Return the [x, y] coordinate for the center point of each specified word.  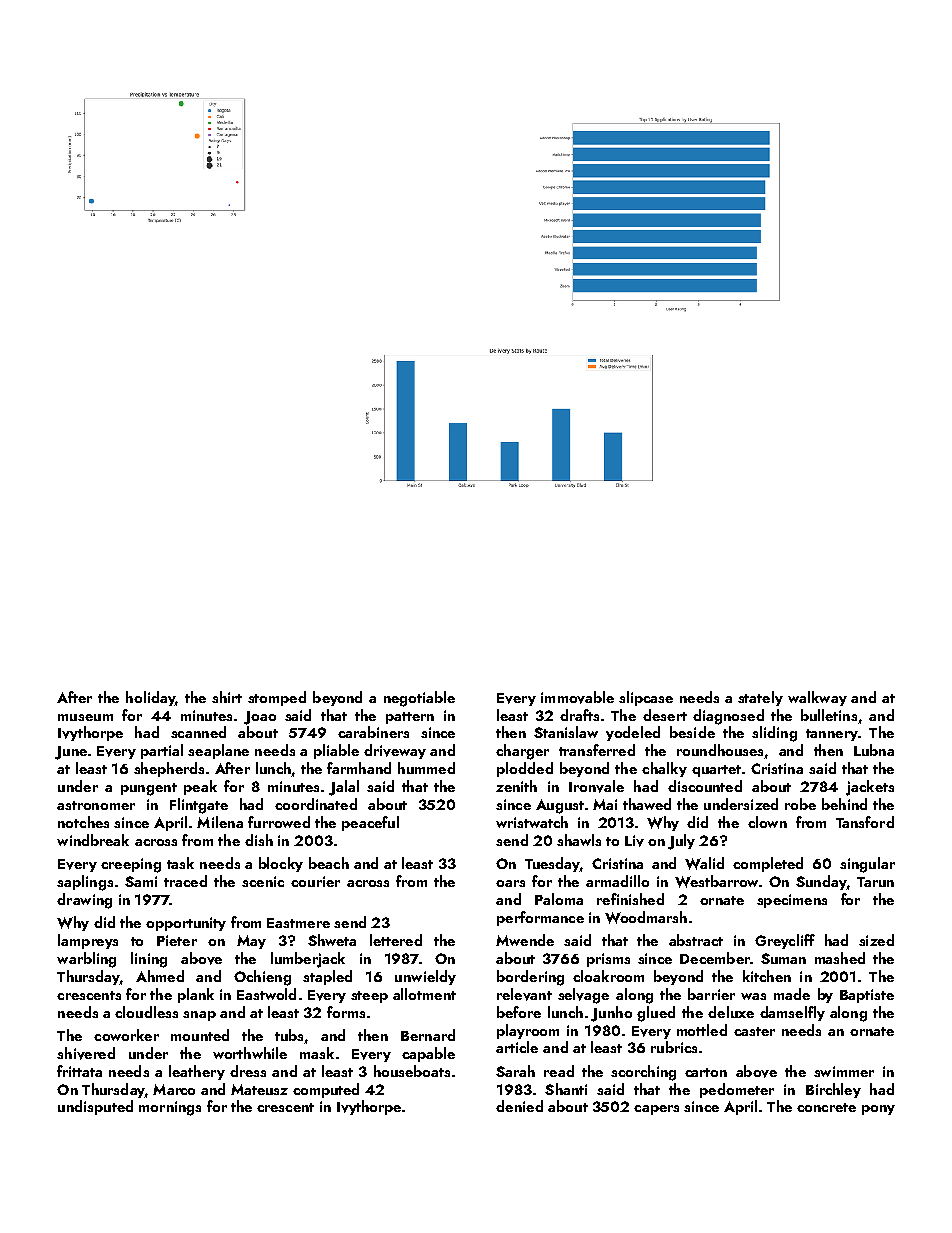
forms [346, 1012]
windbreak [93, 840]
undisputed [95, 1107]
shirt [227, 697]
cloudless [146, 1012]
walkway [817, 698]
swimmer [844, 1071]
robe [800, 804]
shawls [579, 840]
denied [519, 1106]
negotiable [419, 699]
